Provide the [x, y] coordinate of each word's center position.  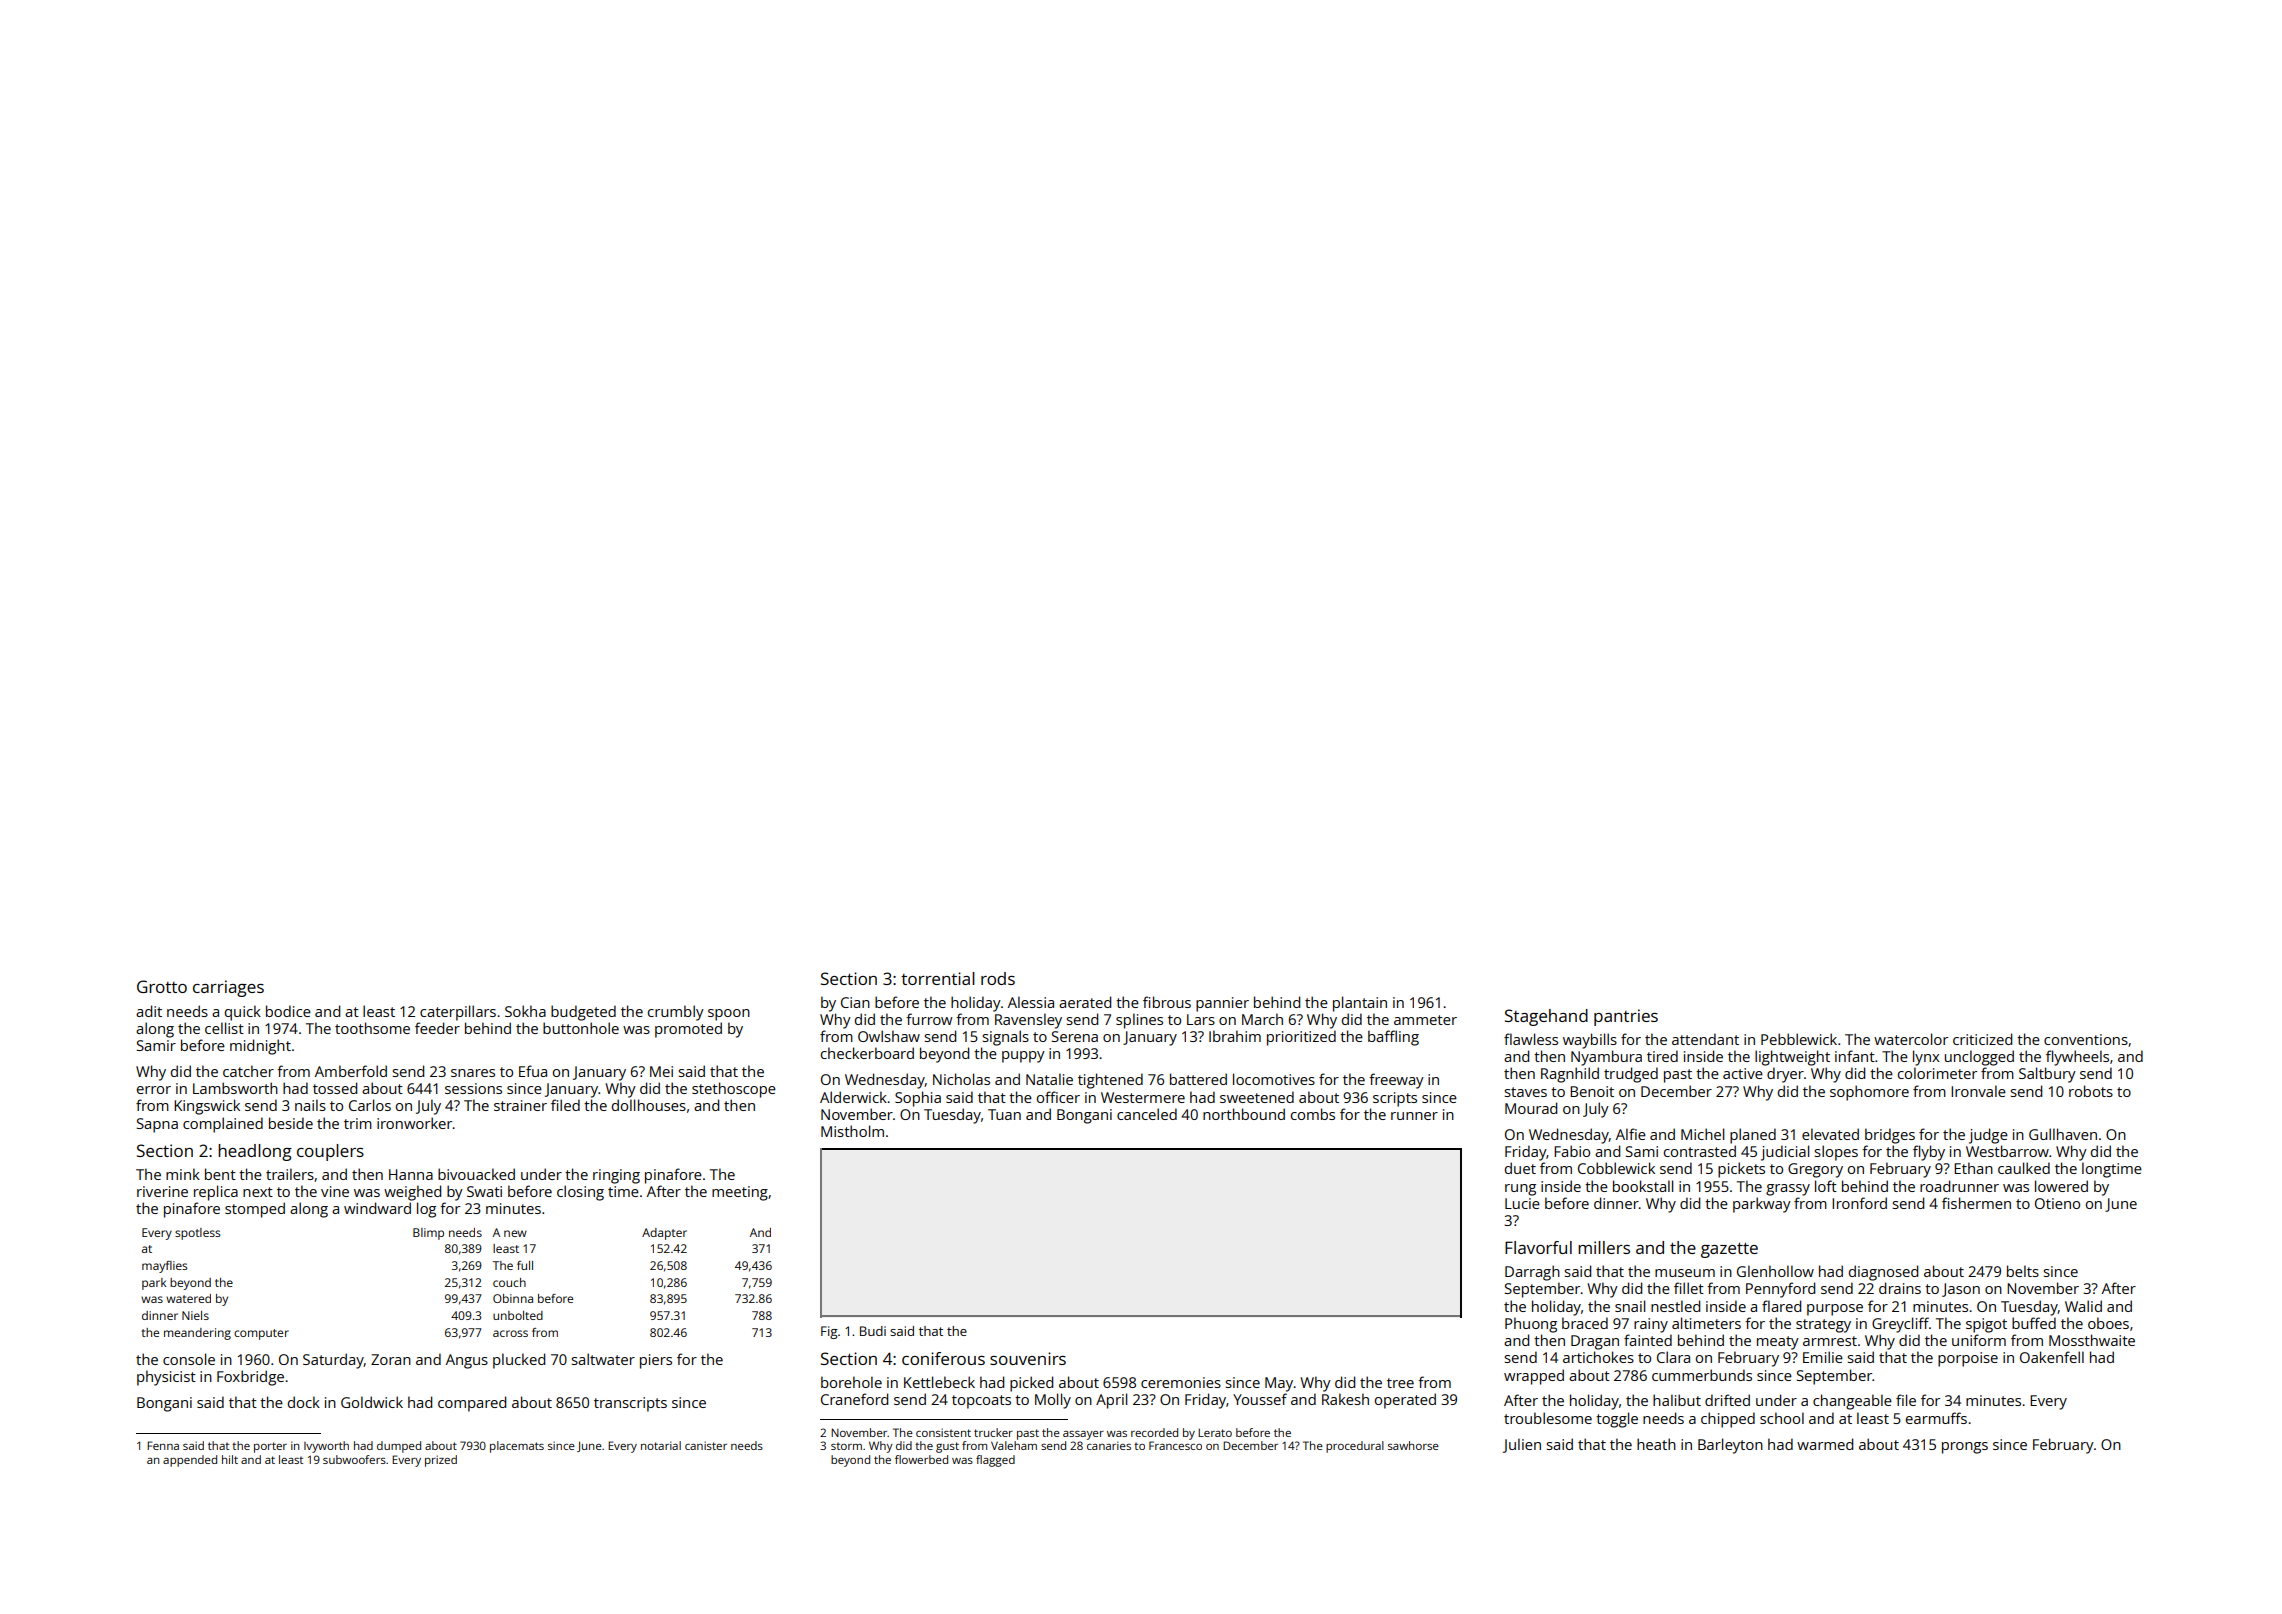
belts [2023, 1271]
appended [190, 1461]
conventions [2086, 1039]
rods [998, 978]
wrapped [1534, 1377]
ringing [616, 1176]
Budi [873, 1331]
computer [261, 1334]
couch [509, 1282]
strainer [520, 1105]
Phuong [1531, 1325]
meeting [740, 1193]
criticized [1982, 1039]
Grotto [162, 986]
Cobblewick [1616, 1168]
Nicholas [961, 1079]
